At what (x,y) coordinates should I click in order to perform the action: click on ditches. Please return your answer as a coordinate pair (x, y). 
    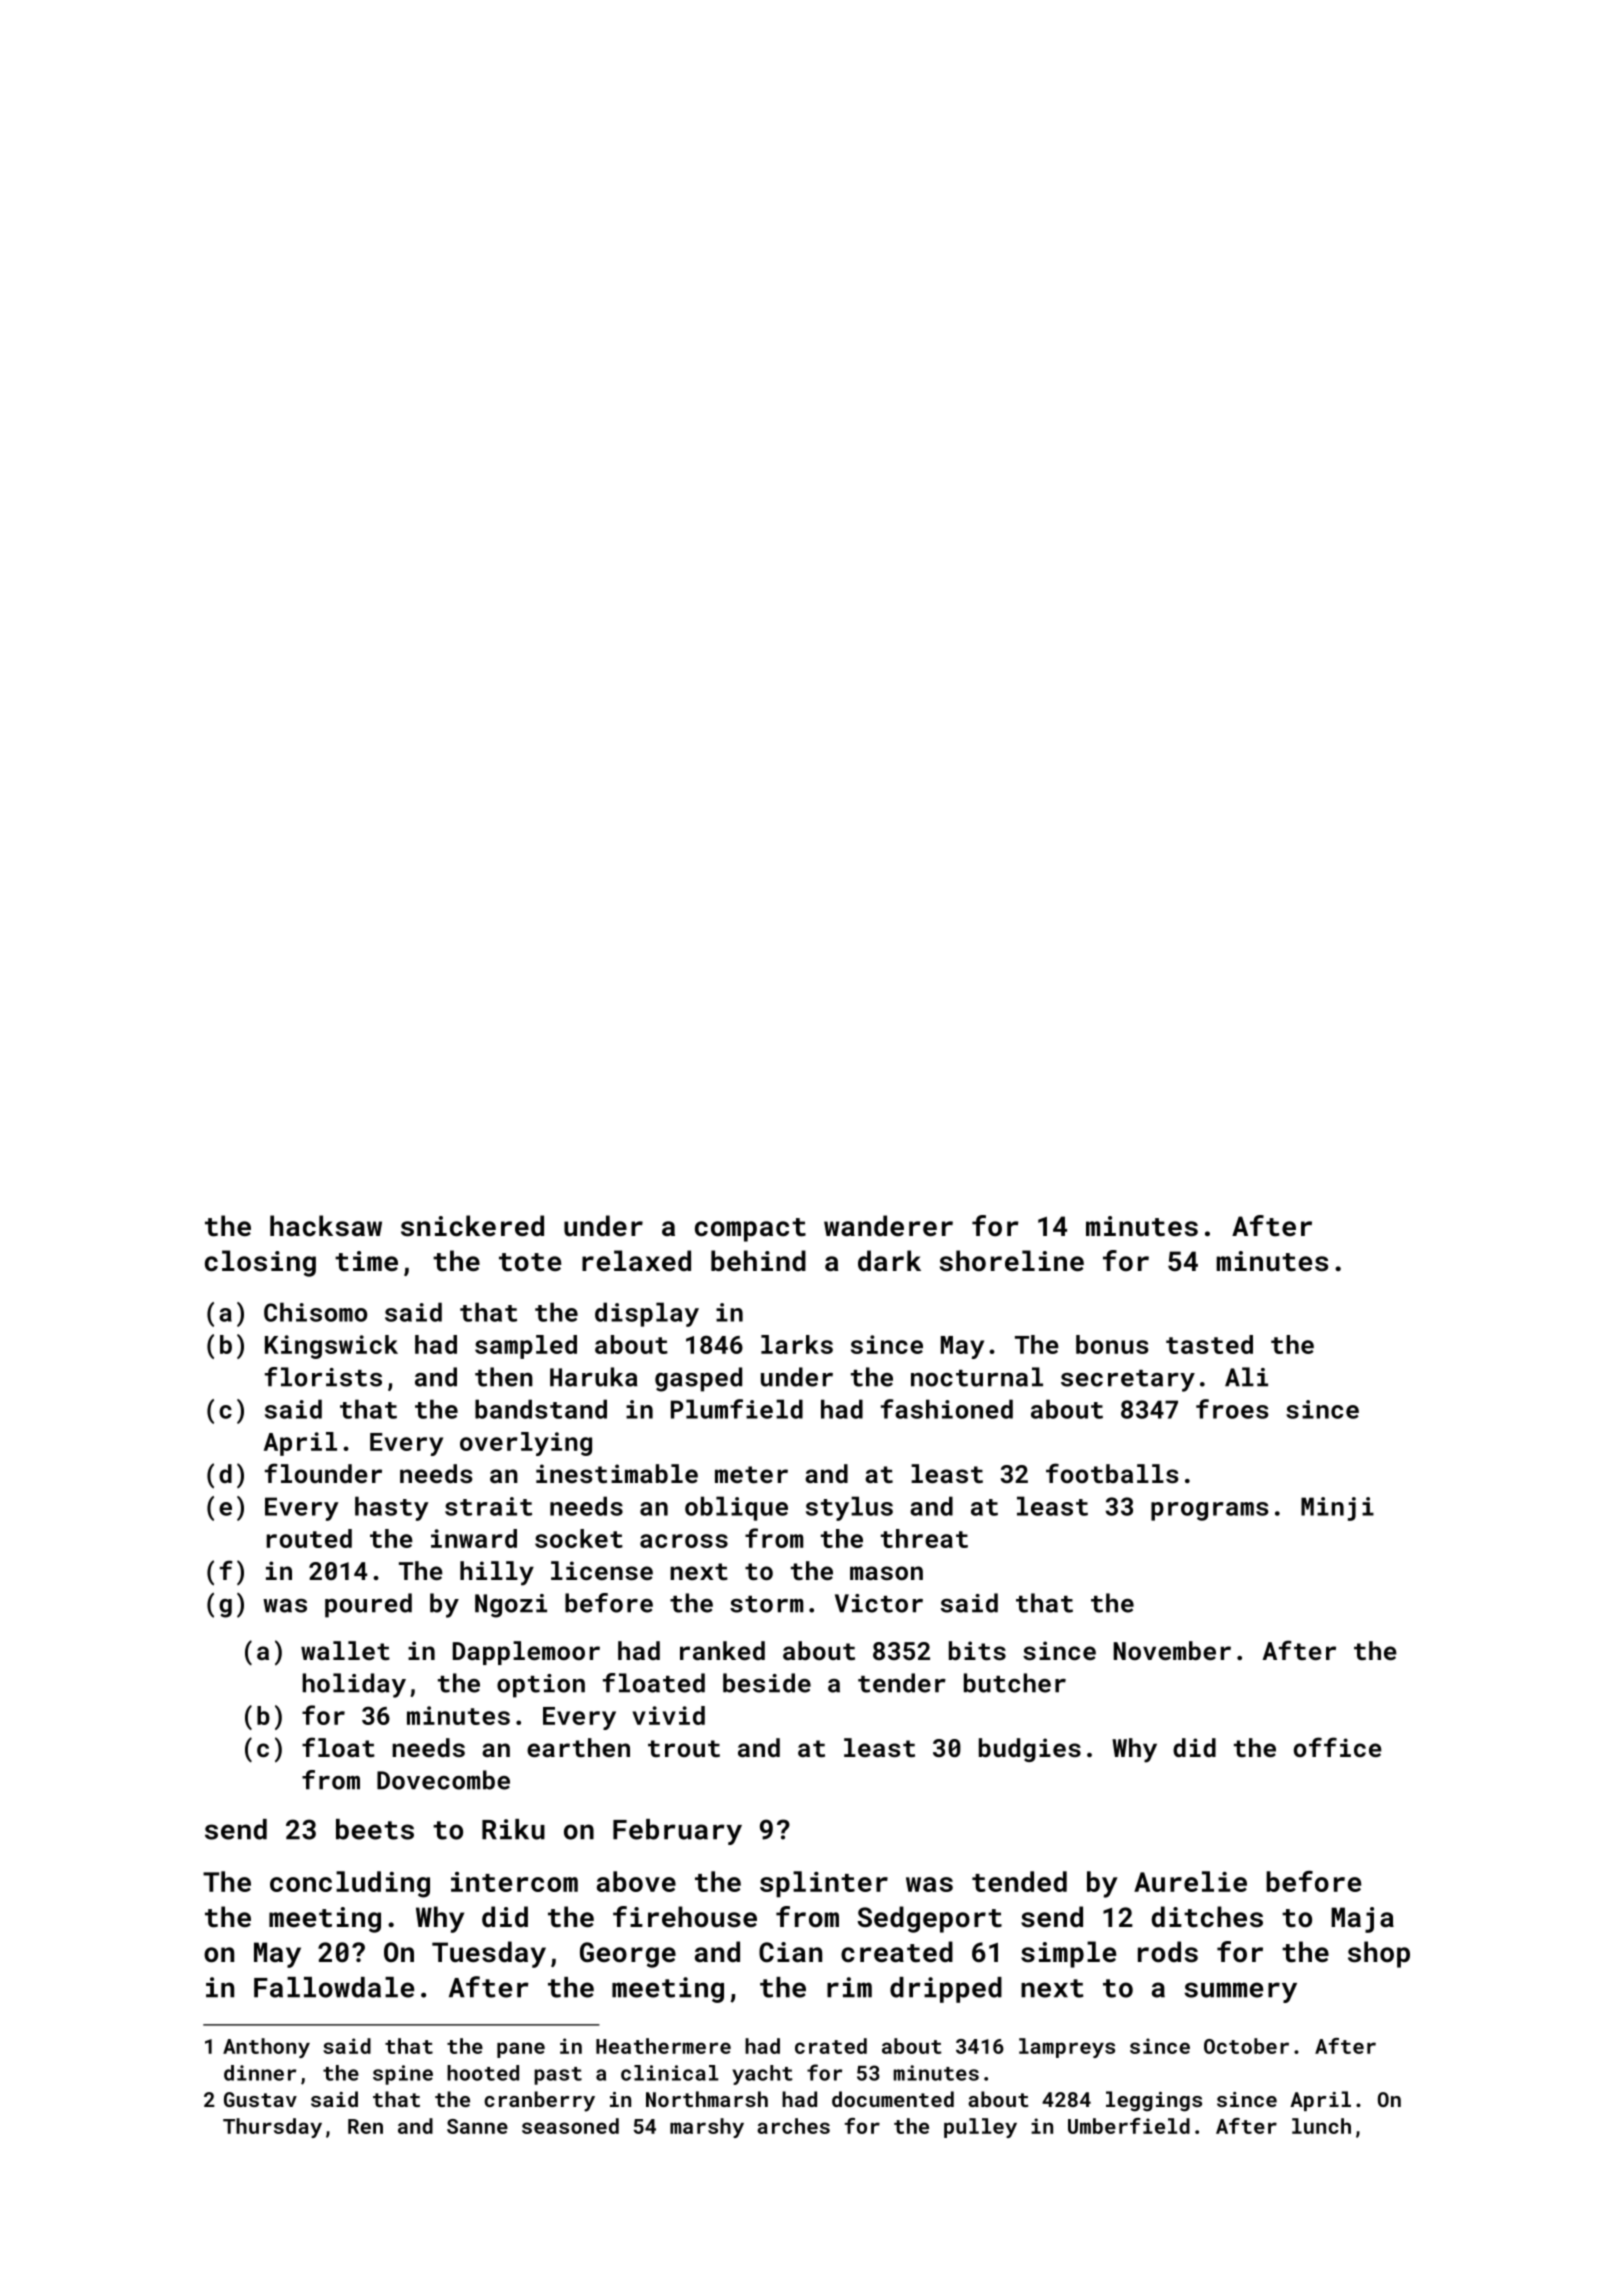
    Looking at the image, I should click on (1207, 1917).
